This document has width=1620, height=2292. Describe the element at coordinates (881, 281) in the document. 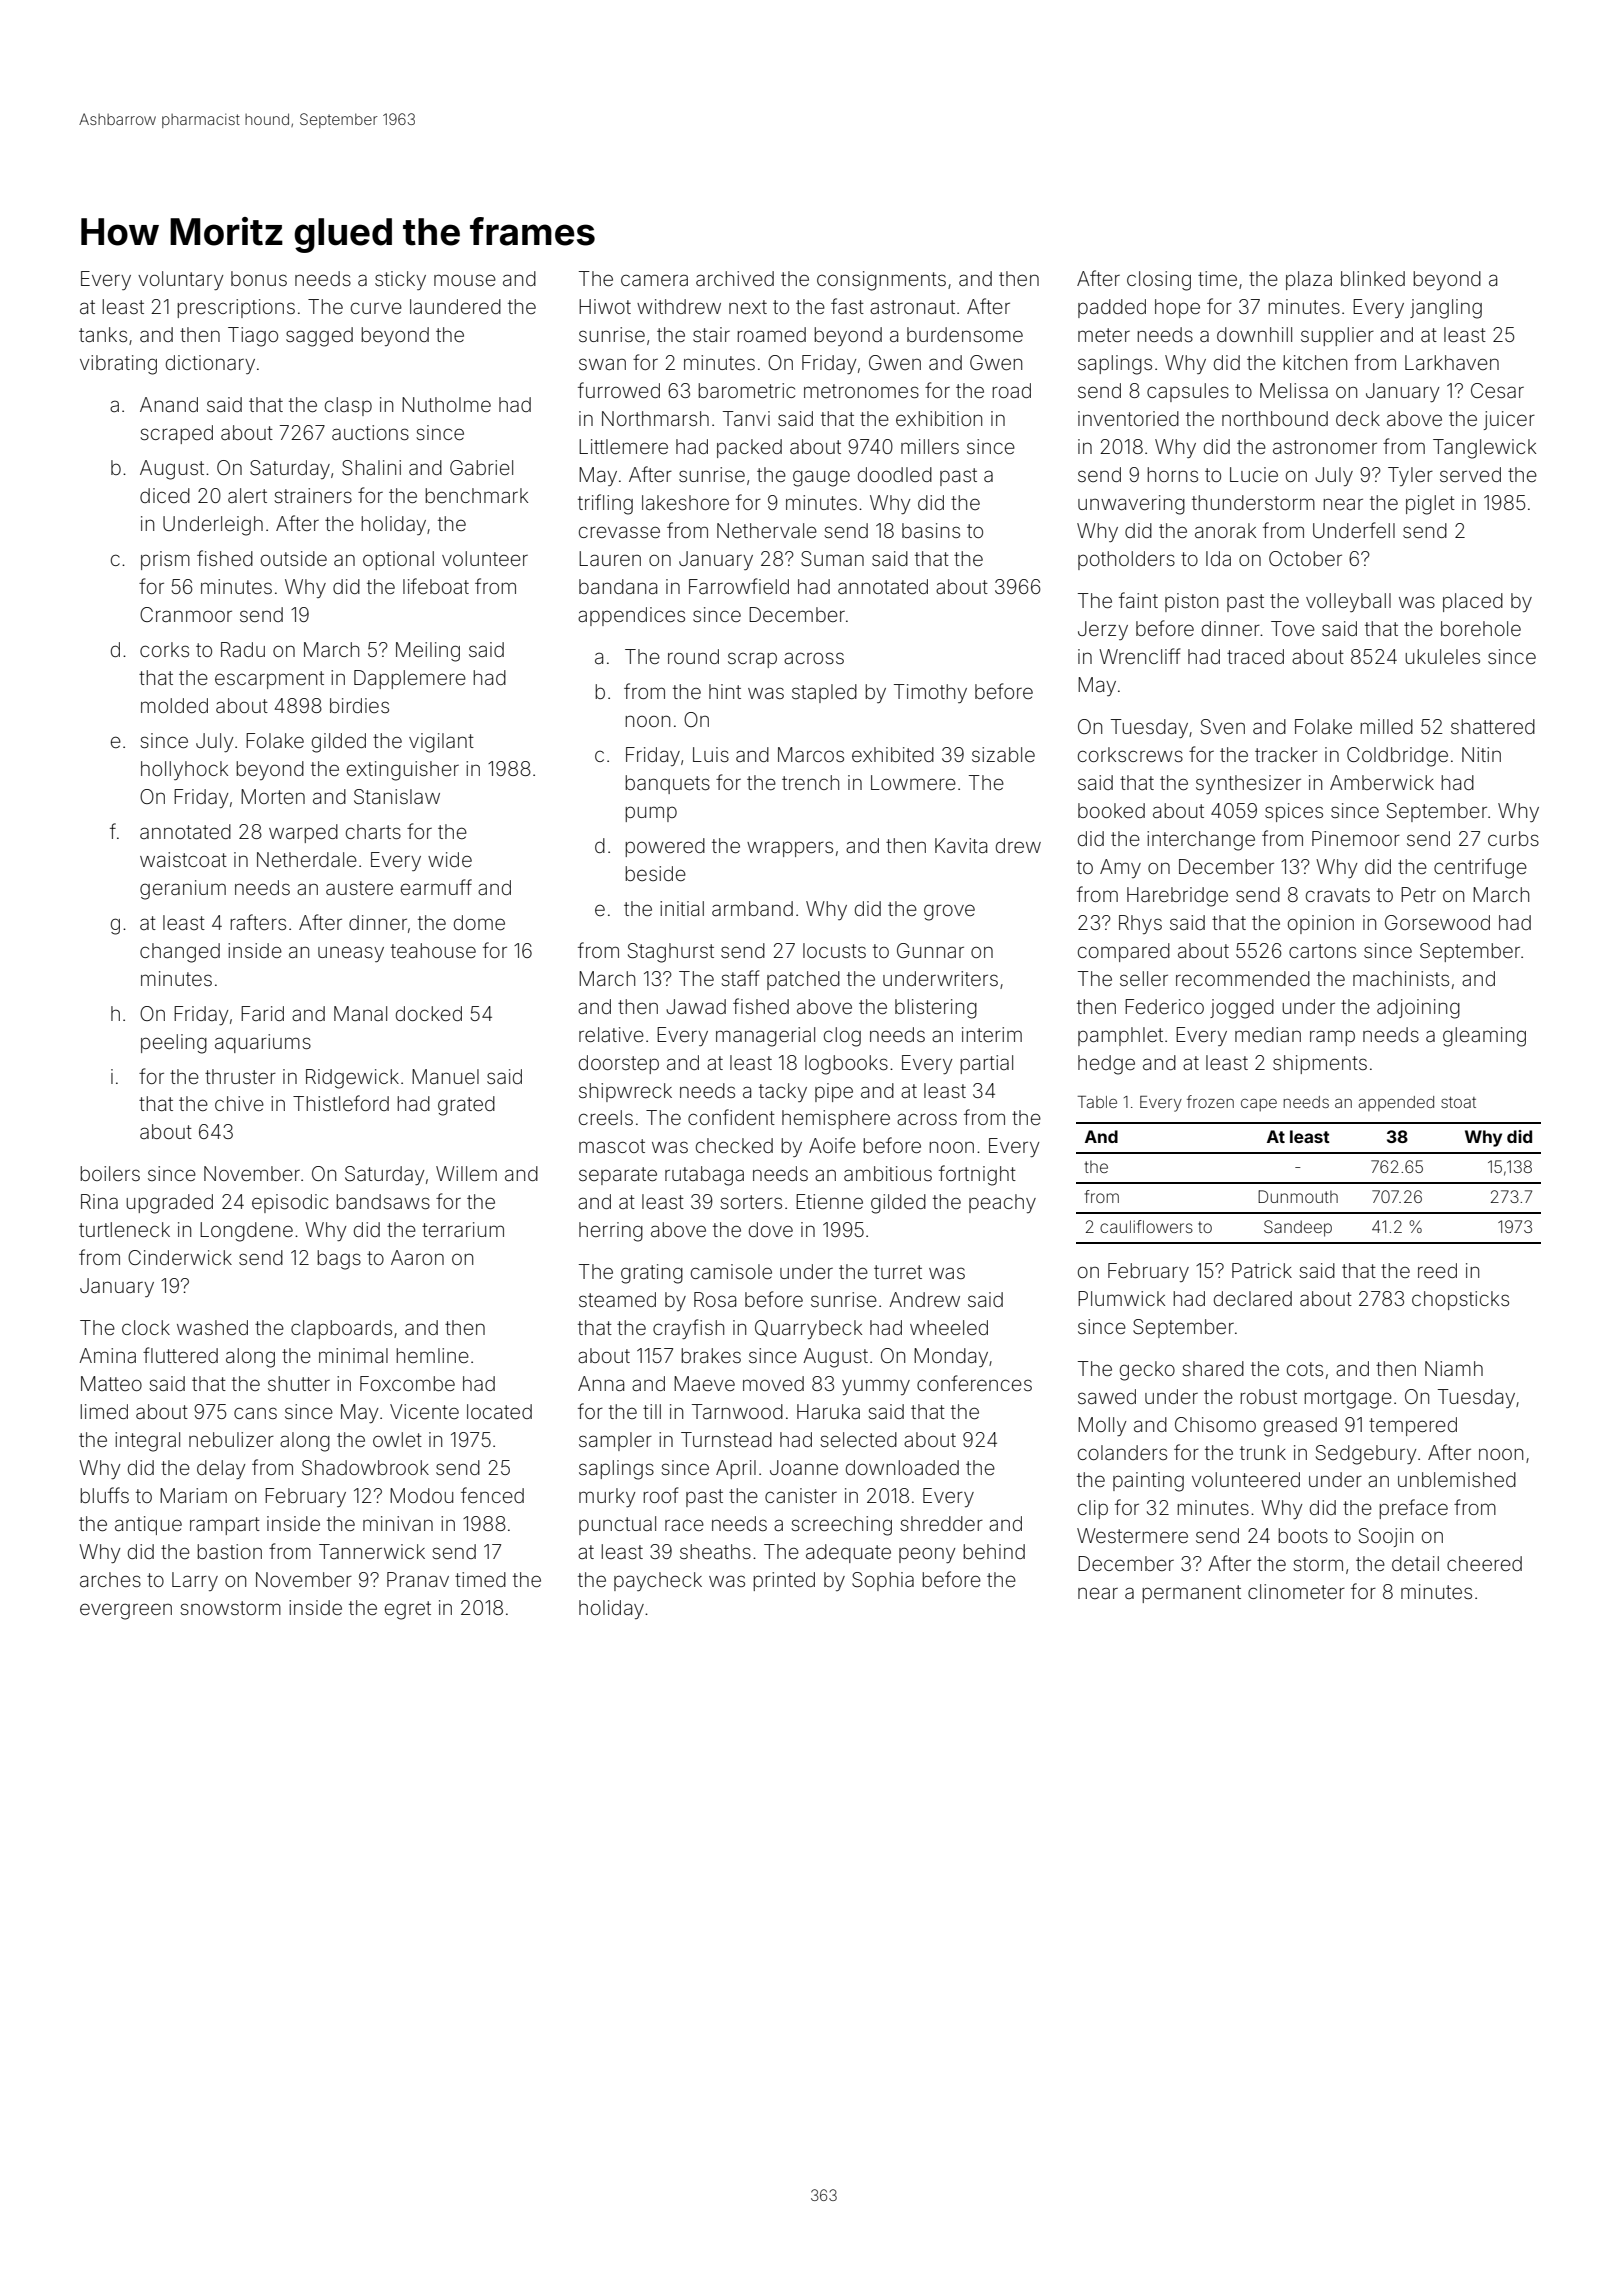

I see `consignments` at that location.
